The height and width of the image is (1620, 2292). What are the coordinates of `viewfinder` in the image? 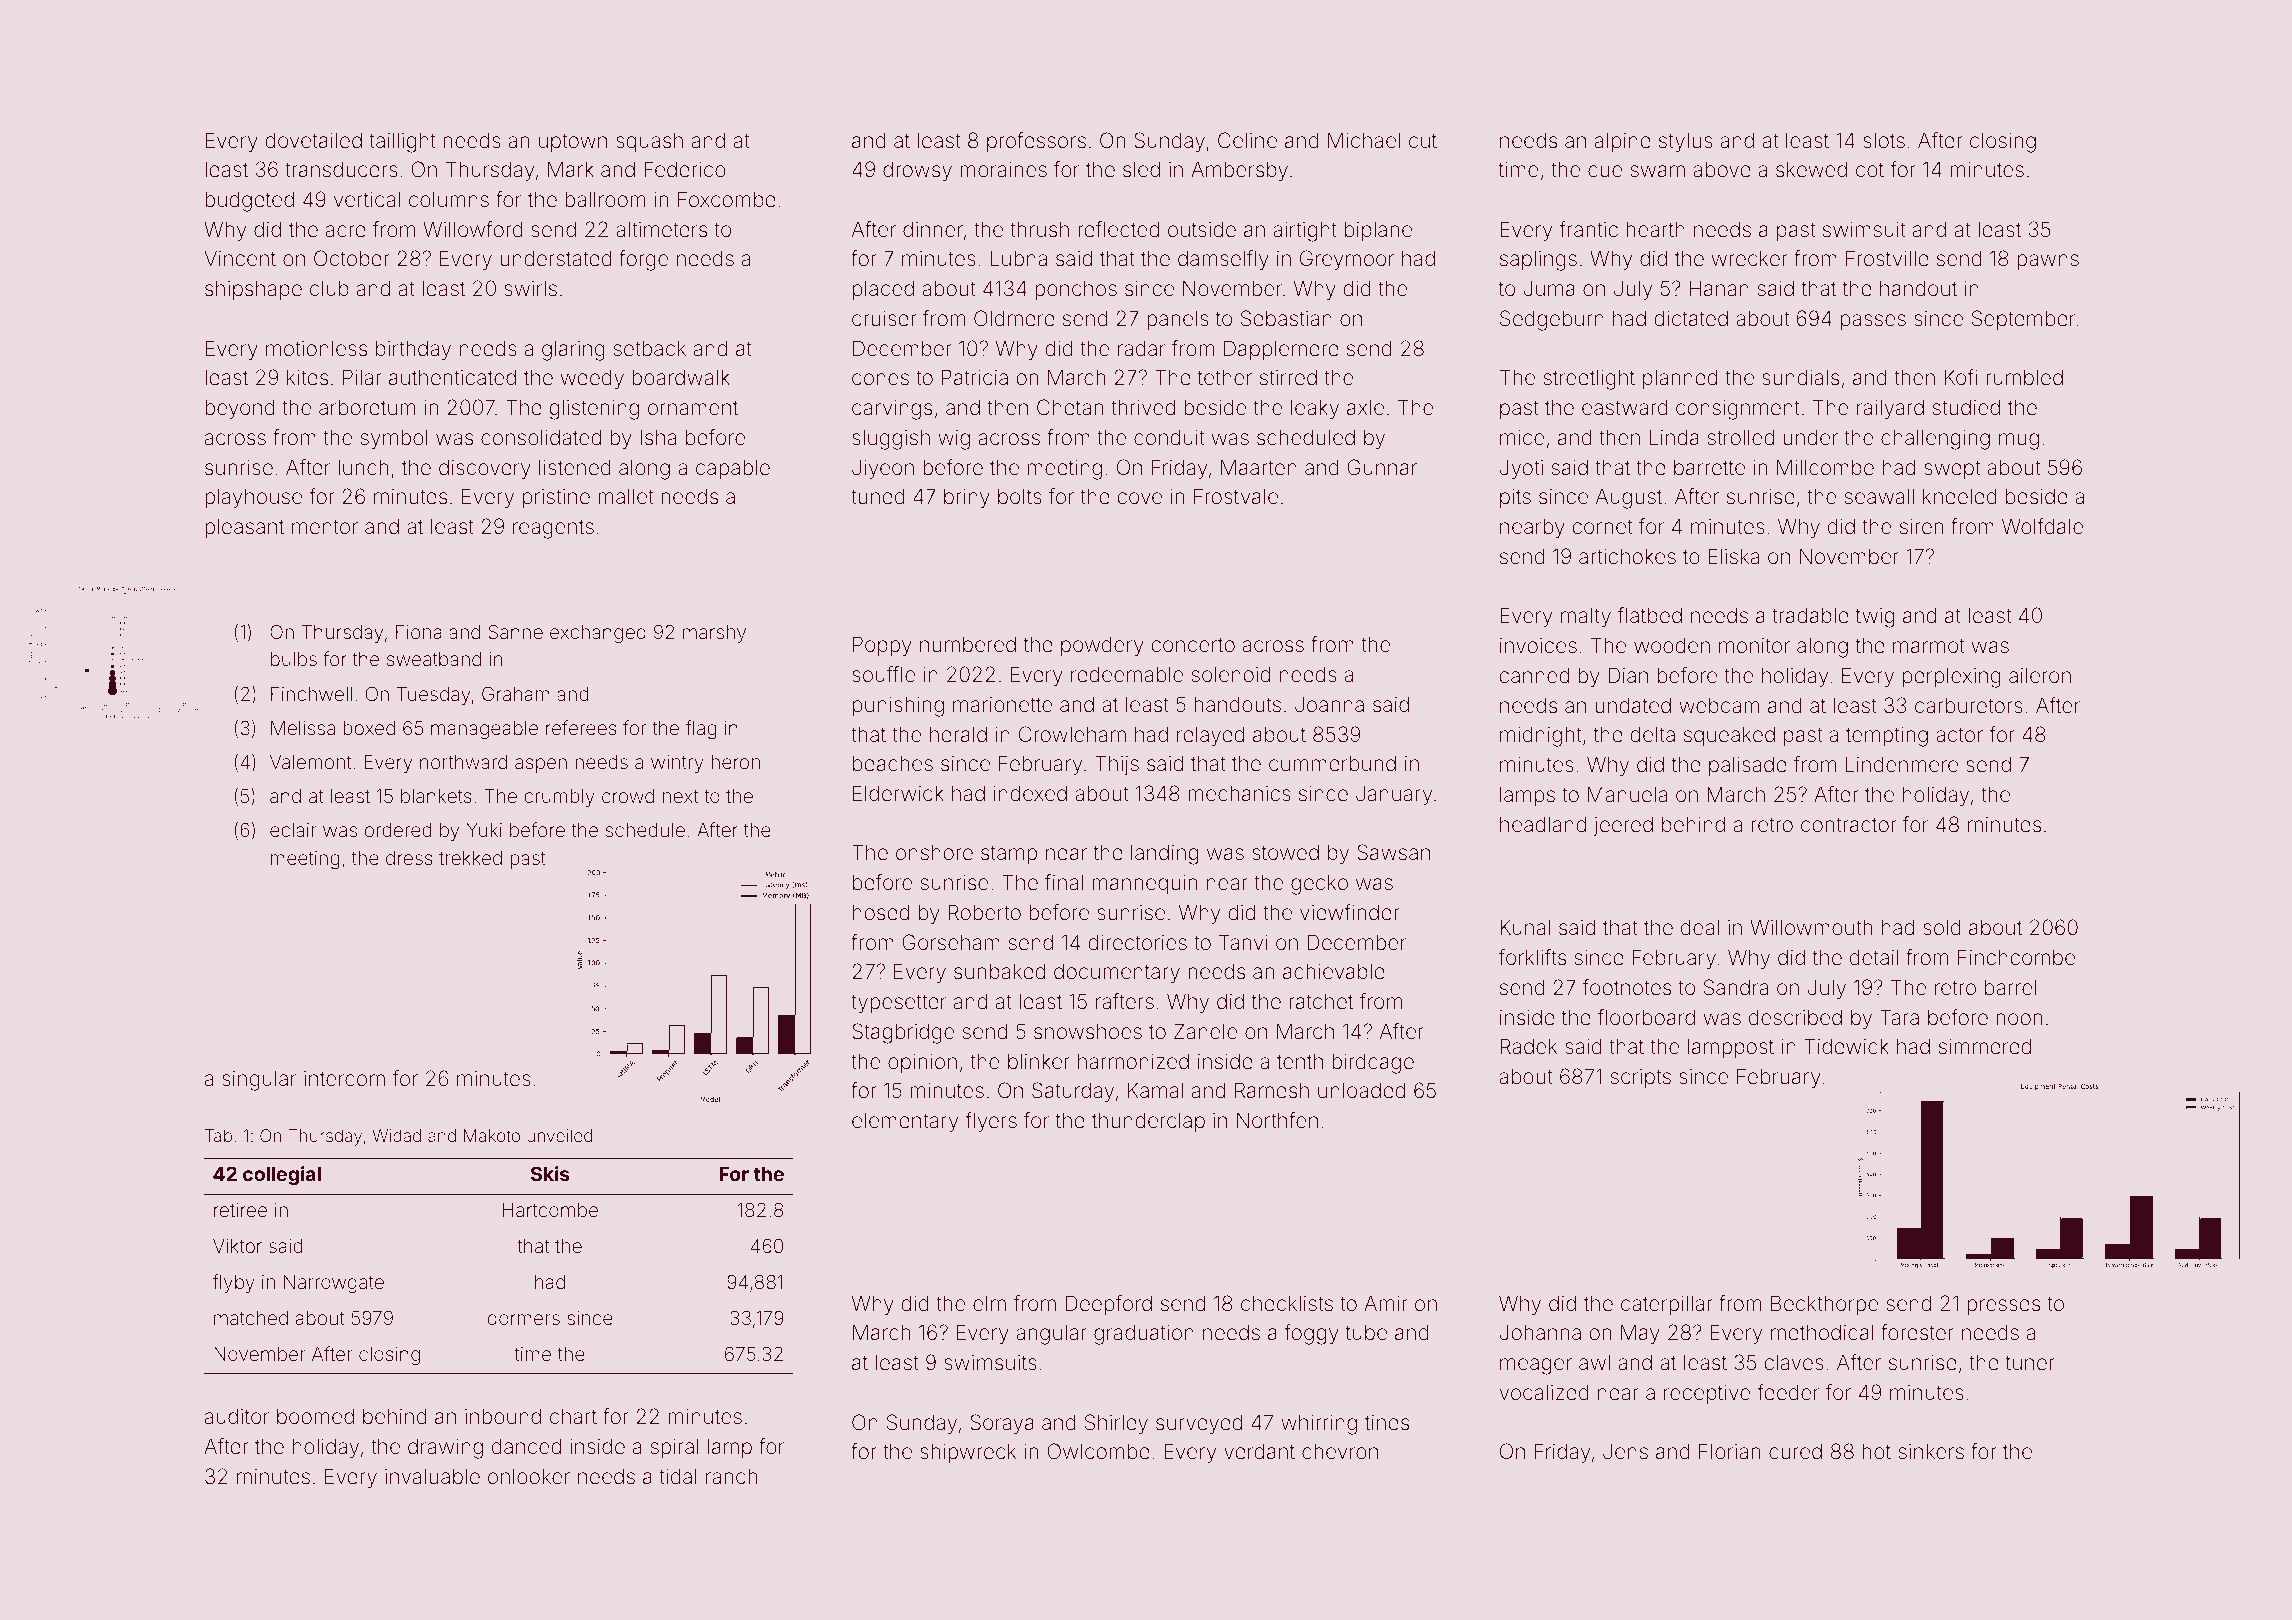 It's located at (1350, 912).
